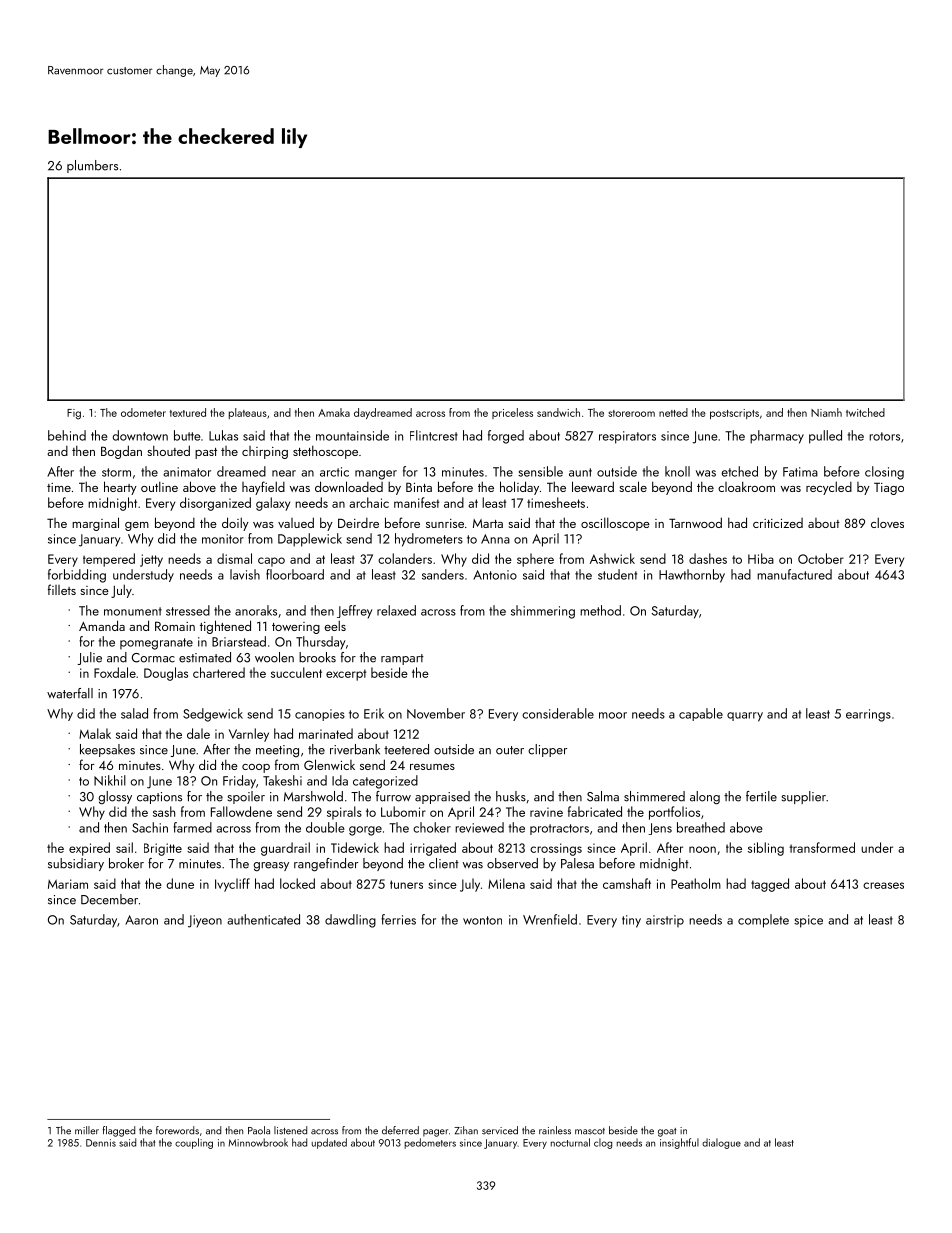 This screenshot has height=1233, width=952. What do you see at coordinates (405, 558) in the screenshot?
I see `colanders` at bounding box center [405, 558].
